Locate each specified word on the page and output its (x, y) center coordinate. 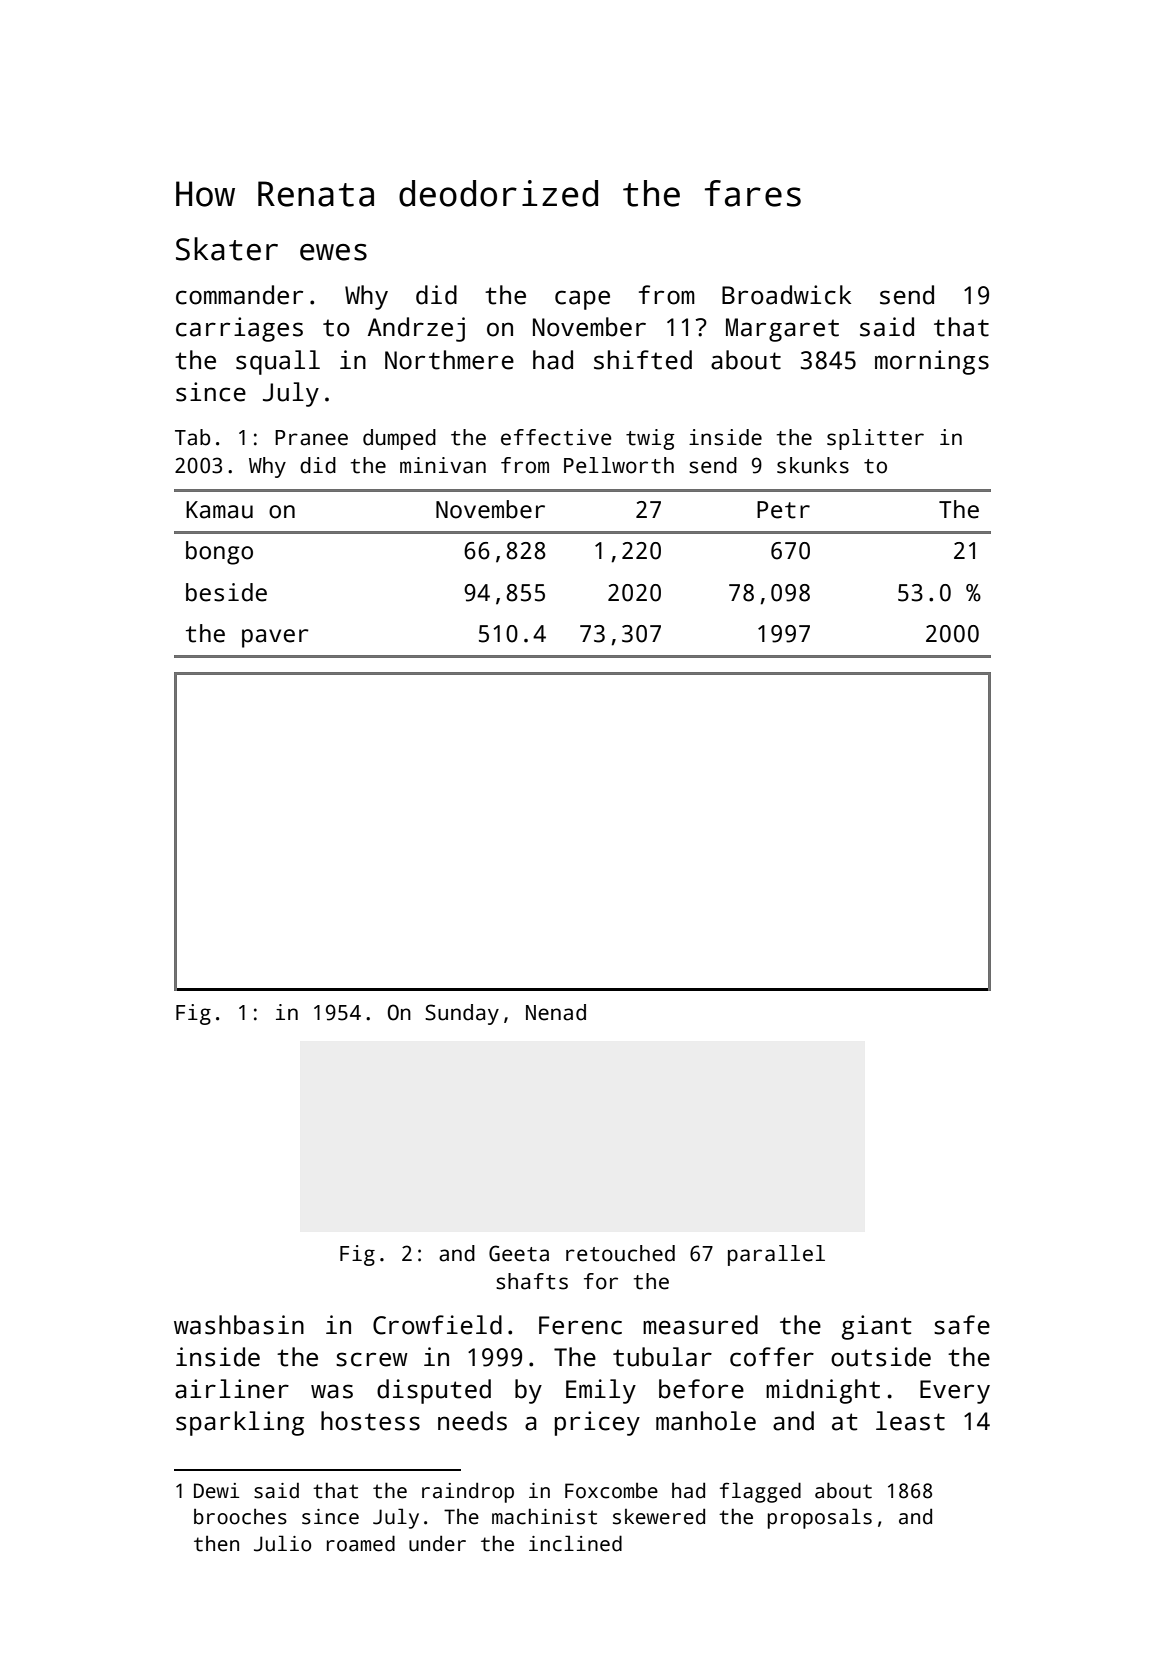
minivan (443, 465)
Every (955, 1392)
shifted (643, 360)
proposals (820, 1518)
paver (275, 638)
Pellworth (619, 465)
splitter (875, 439)
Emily (601, 1391)
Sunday (462, 1014)
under (437, 1543)
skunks (813, 465)
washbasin (239, 1325)
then (216, 1544)
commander (239, 295)
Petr (783, 510)
